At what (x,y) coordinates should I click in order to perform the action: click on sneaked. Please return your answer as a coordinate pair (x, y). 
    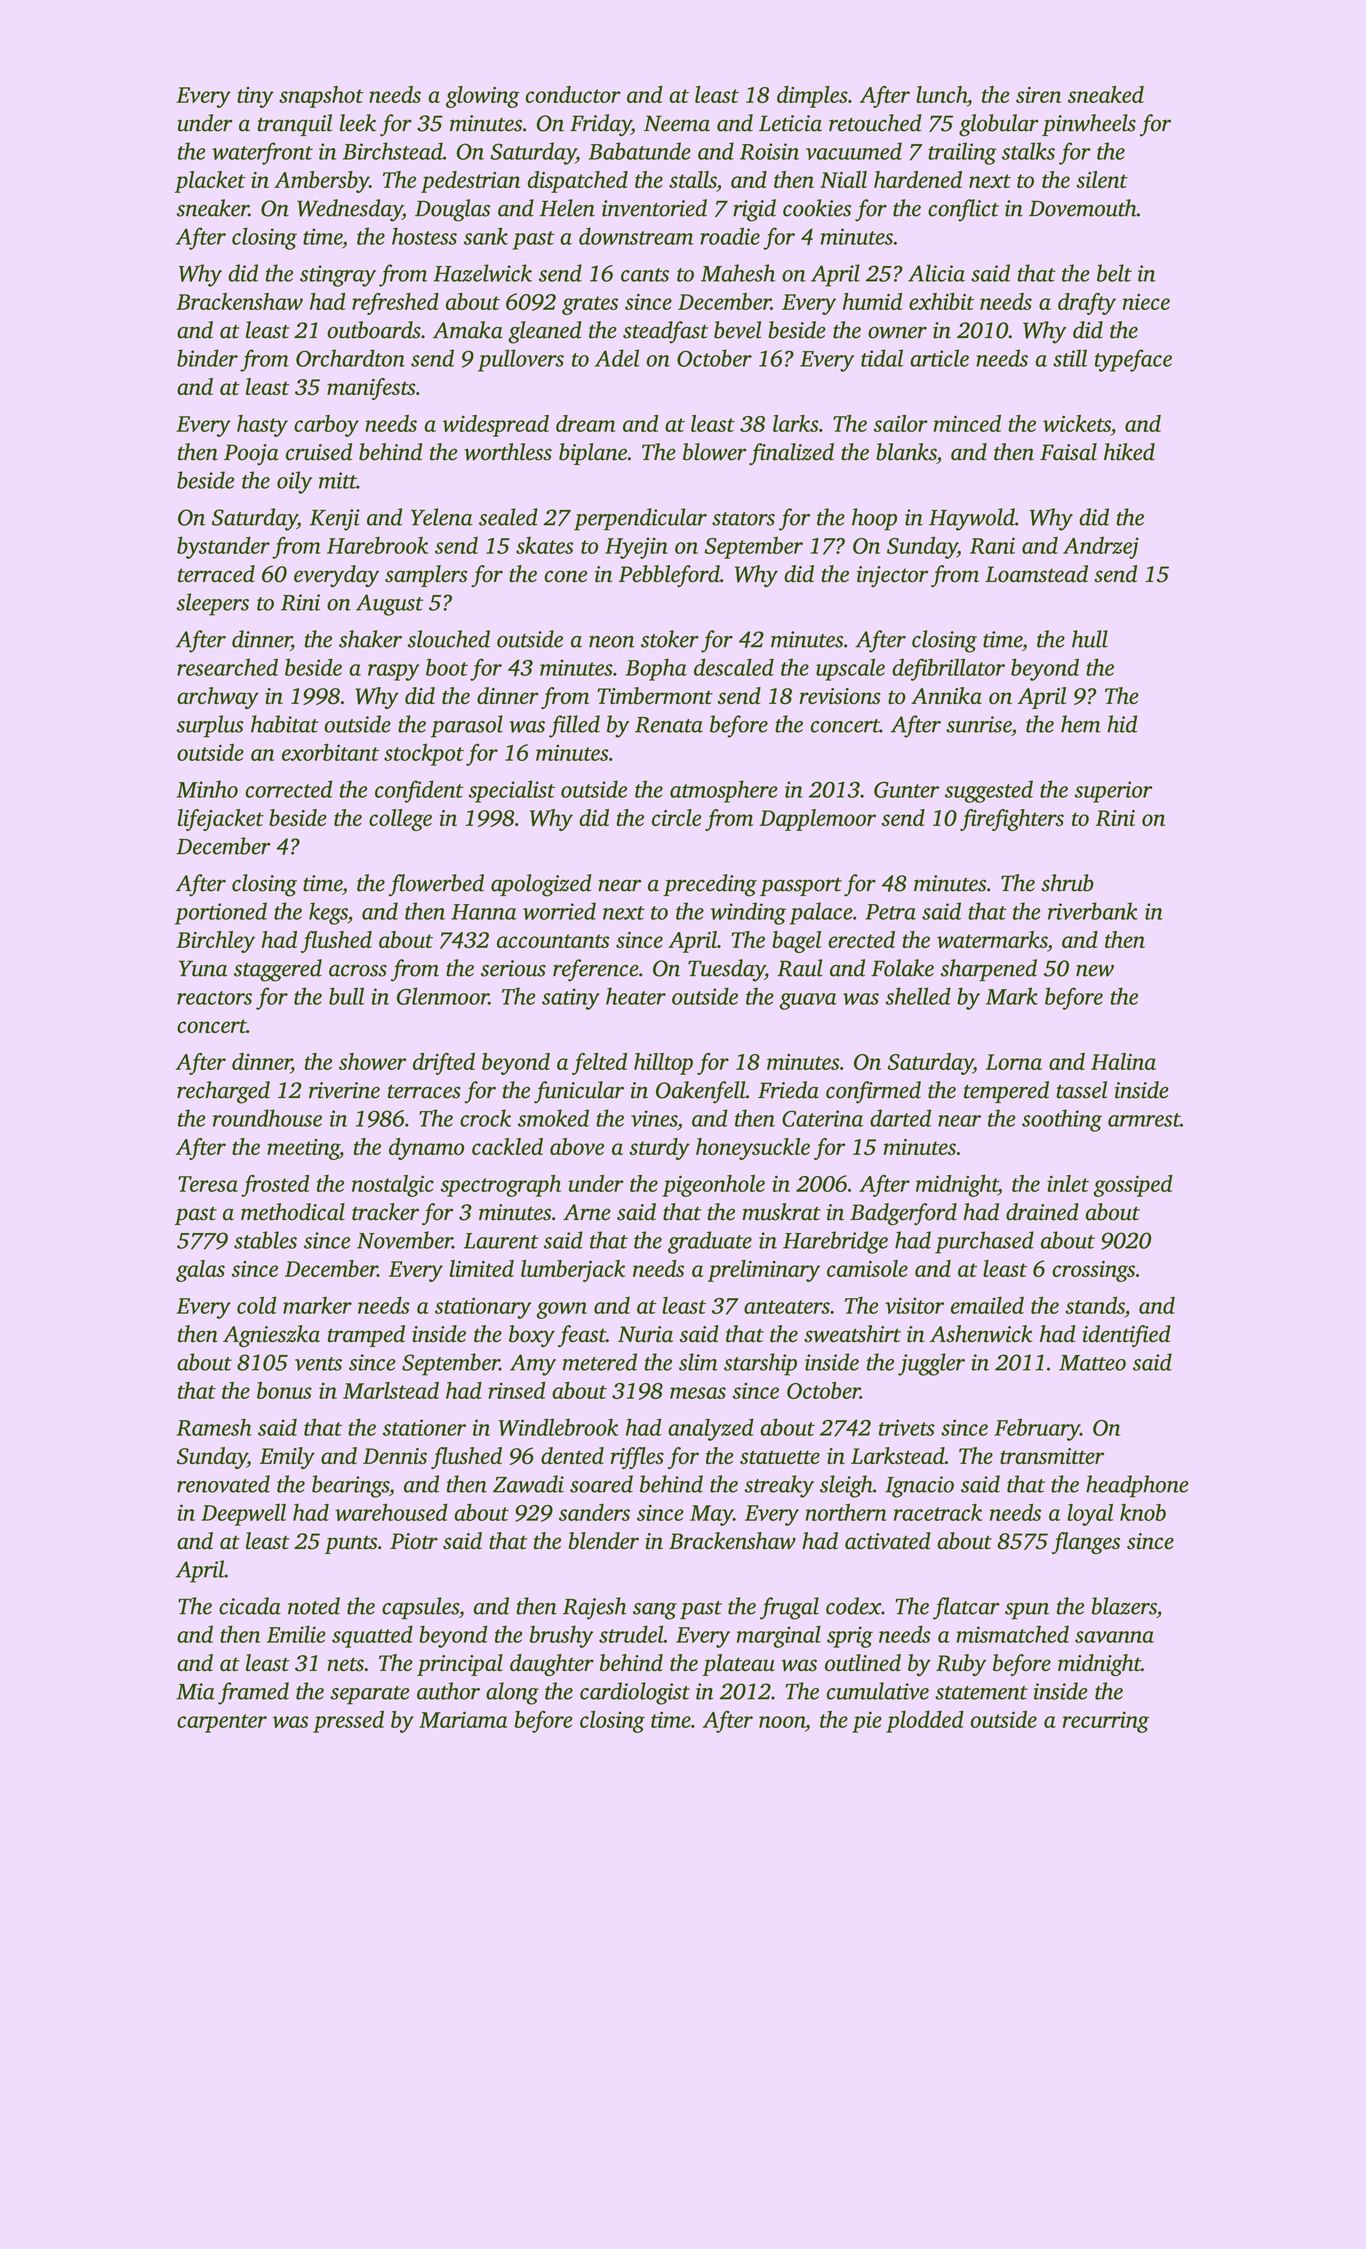
    Looking at the image, I should click on (1106, 94).
